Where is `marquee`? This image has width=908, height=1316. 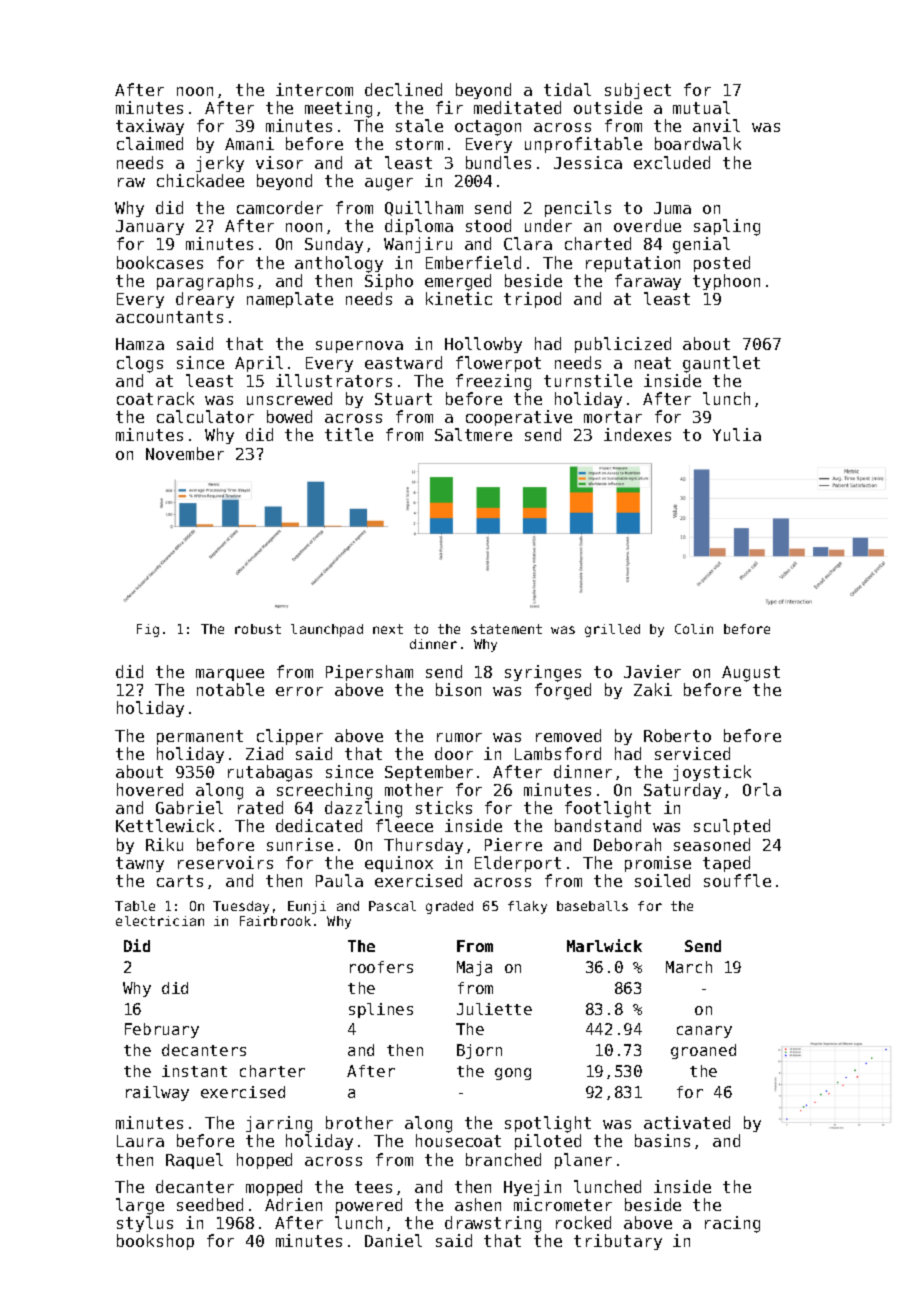 marquee is located at coordinates (230, 675).
